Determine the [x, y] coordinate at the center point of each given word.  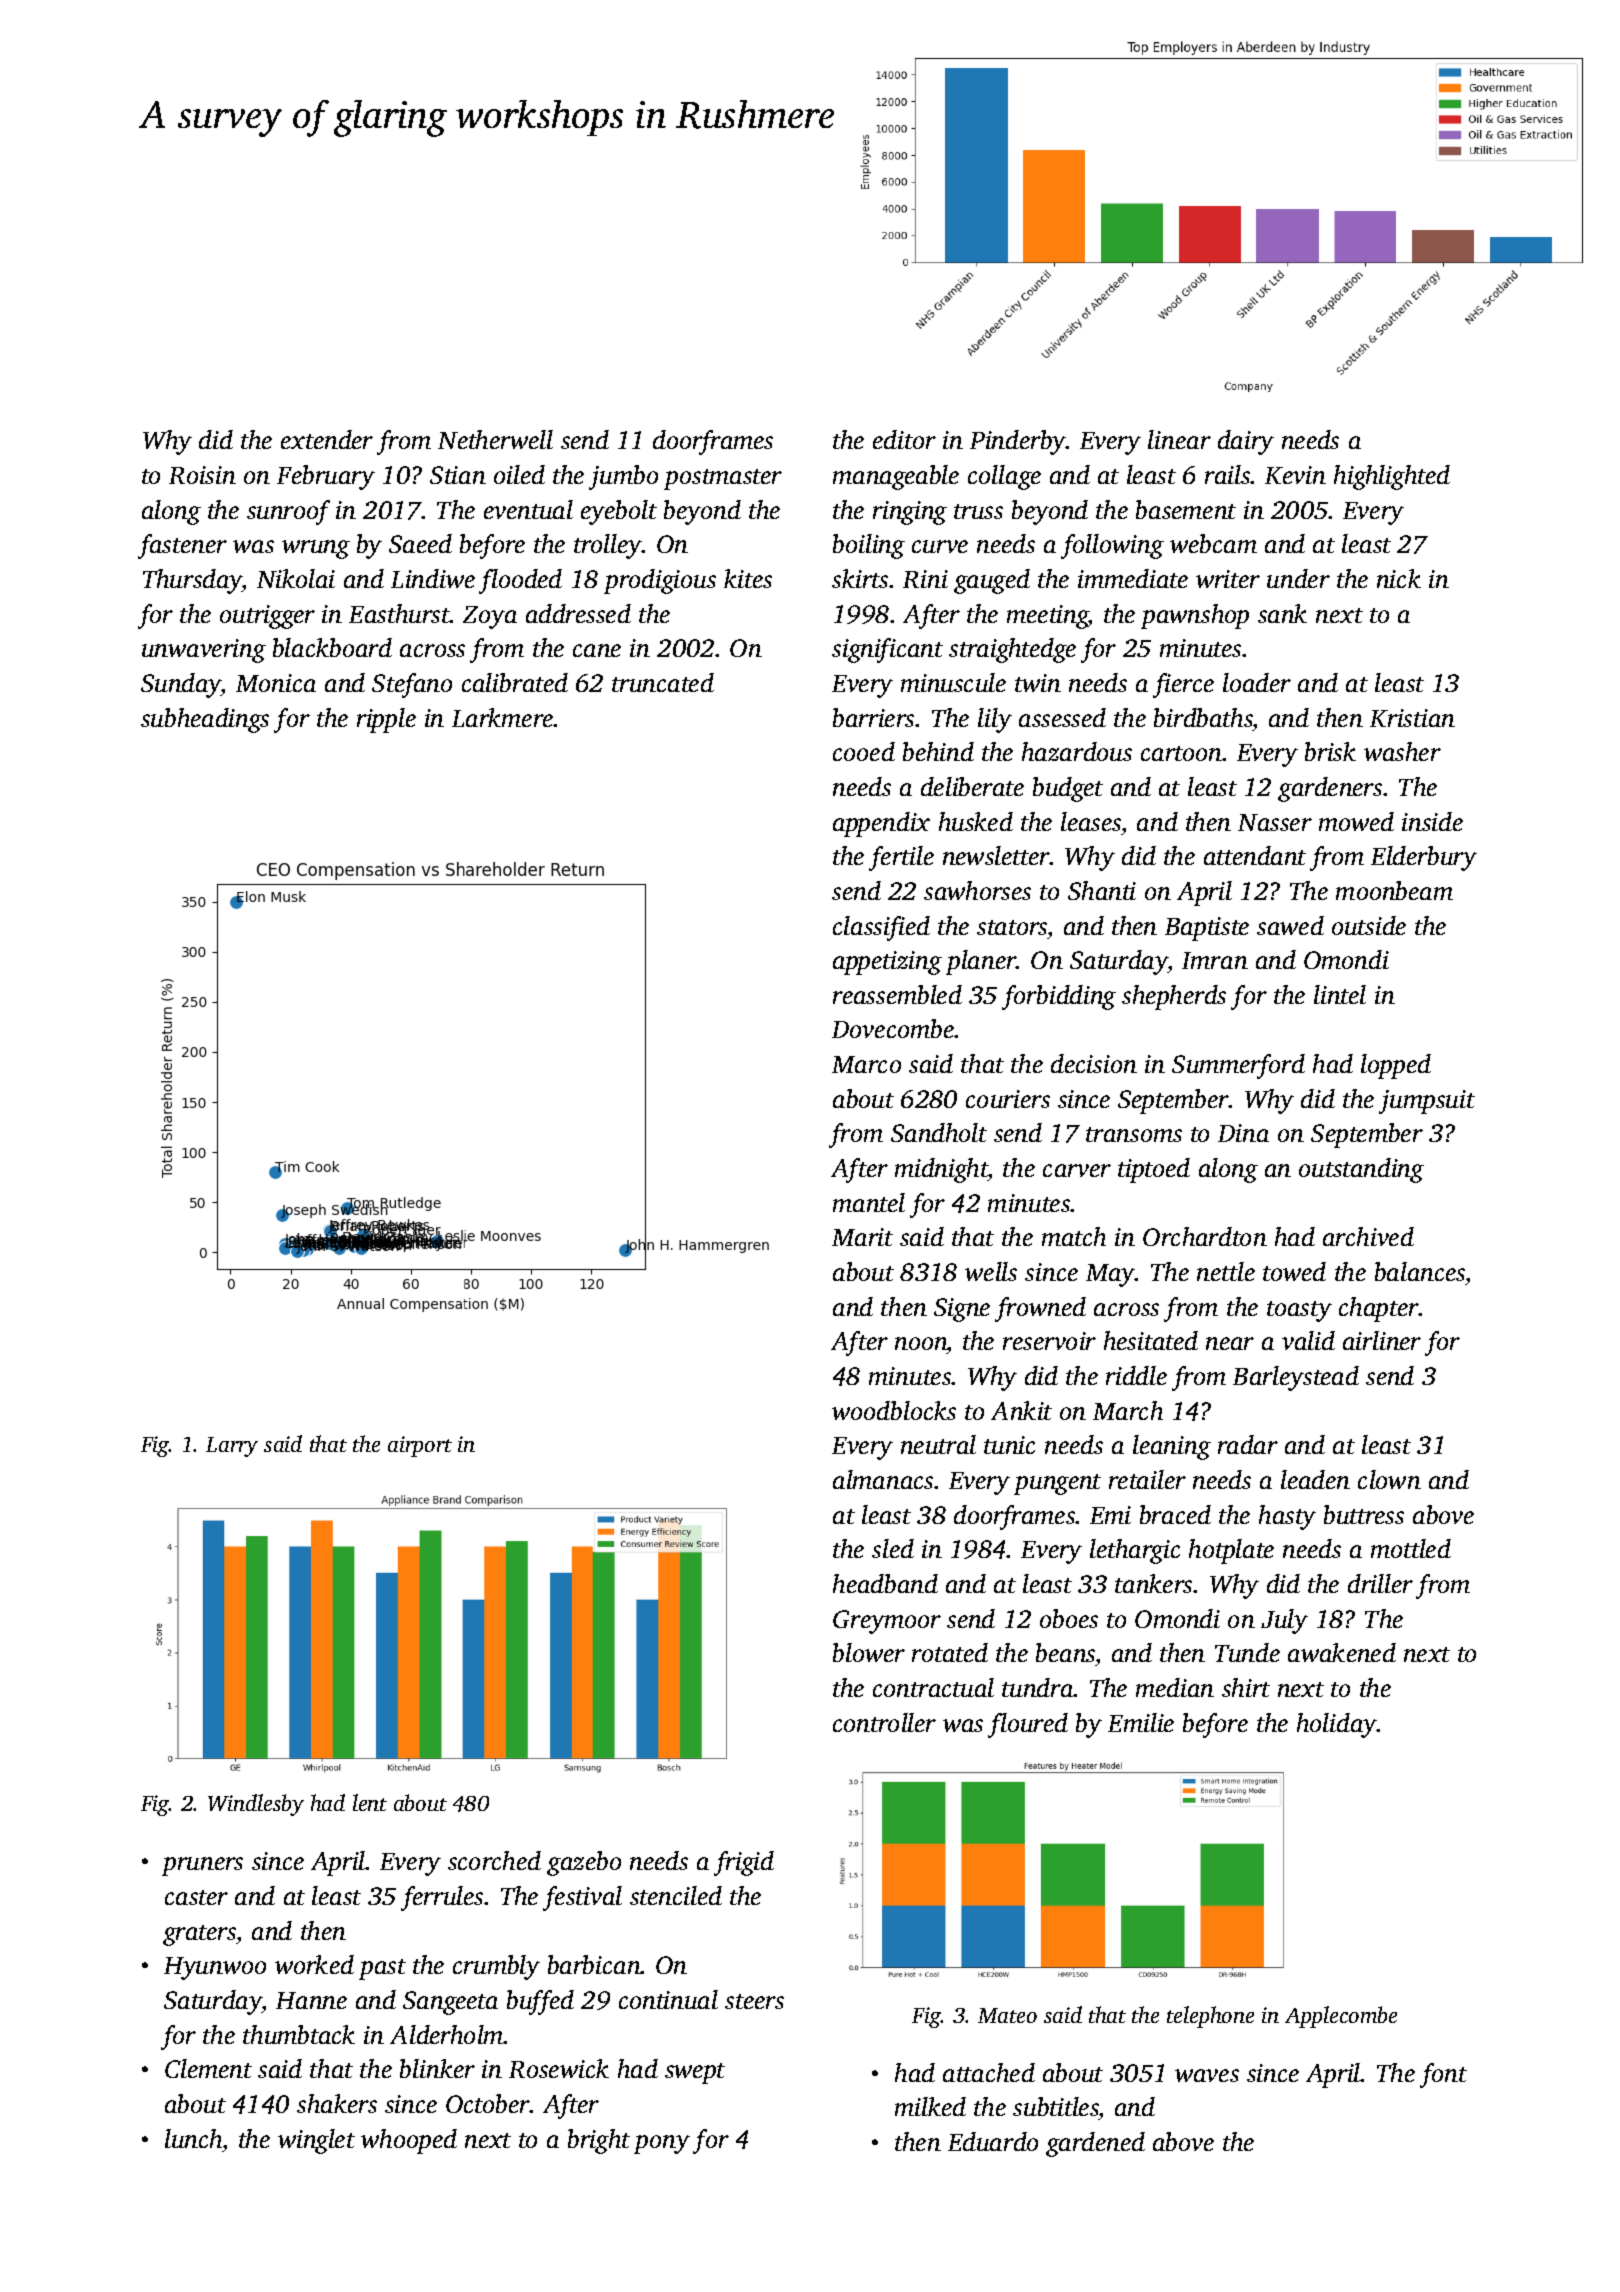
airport [420, 1446]
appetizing [887, 963]
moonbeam [1394, 890]
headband [885, 1583]
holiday [1337, 1725]
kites [748, 578]
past [382, 1969]
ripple [386, 720]
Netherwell [495, 439]
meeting [1048, 617]
